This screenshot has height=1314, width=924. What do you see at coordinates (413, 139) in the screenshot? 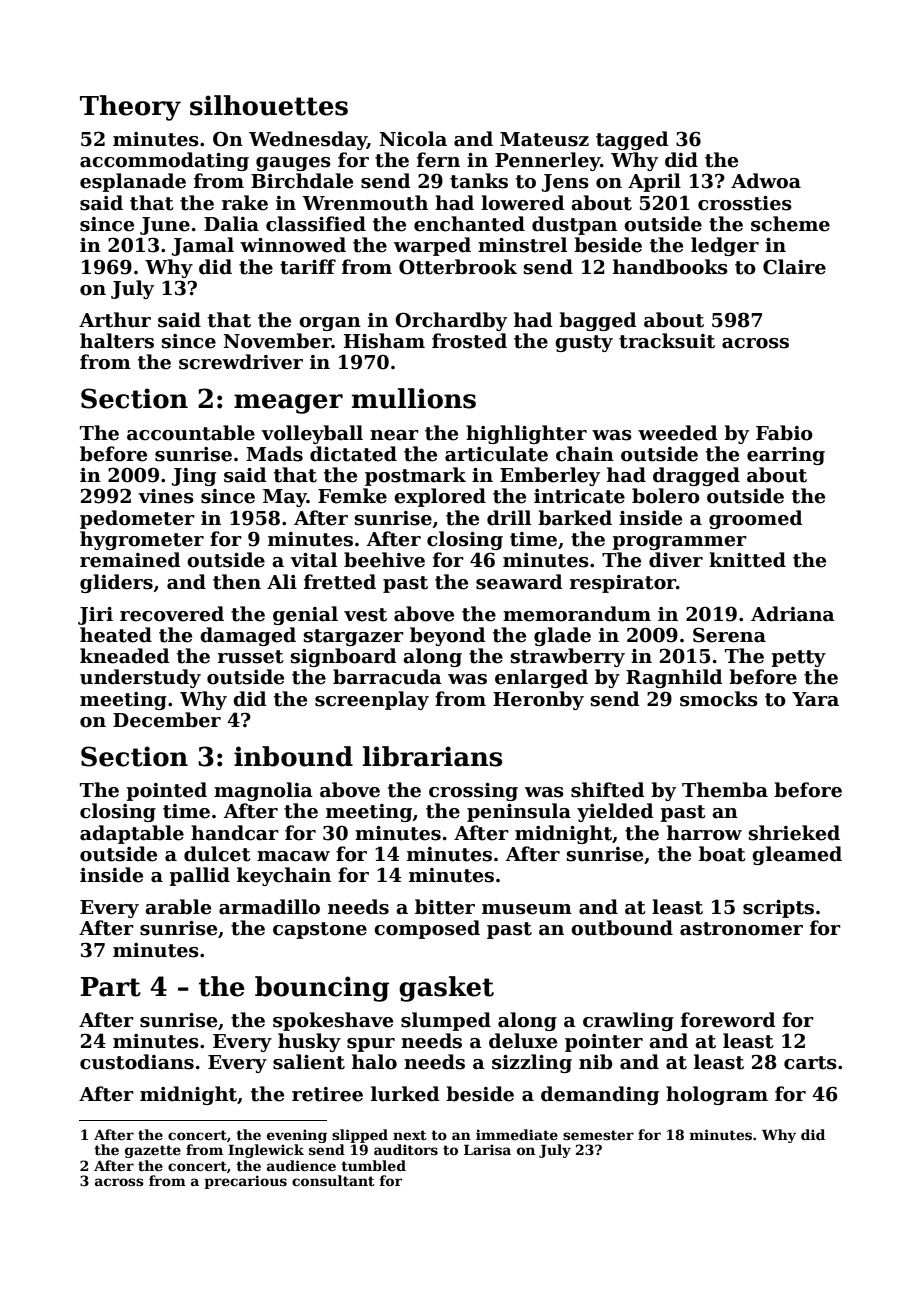
I see `Nicola` at bounding box center [413, 139].
